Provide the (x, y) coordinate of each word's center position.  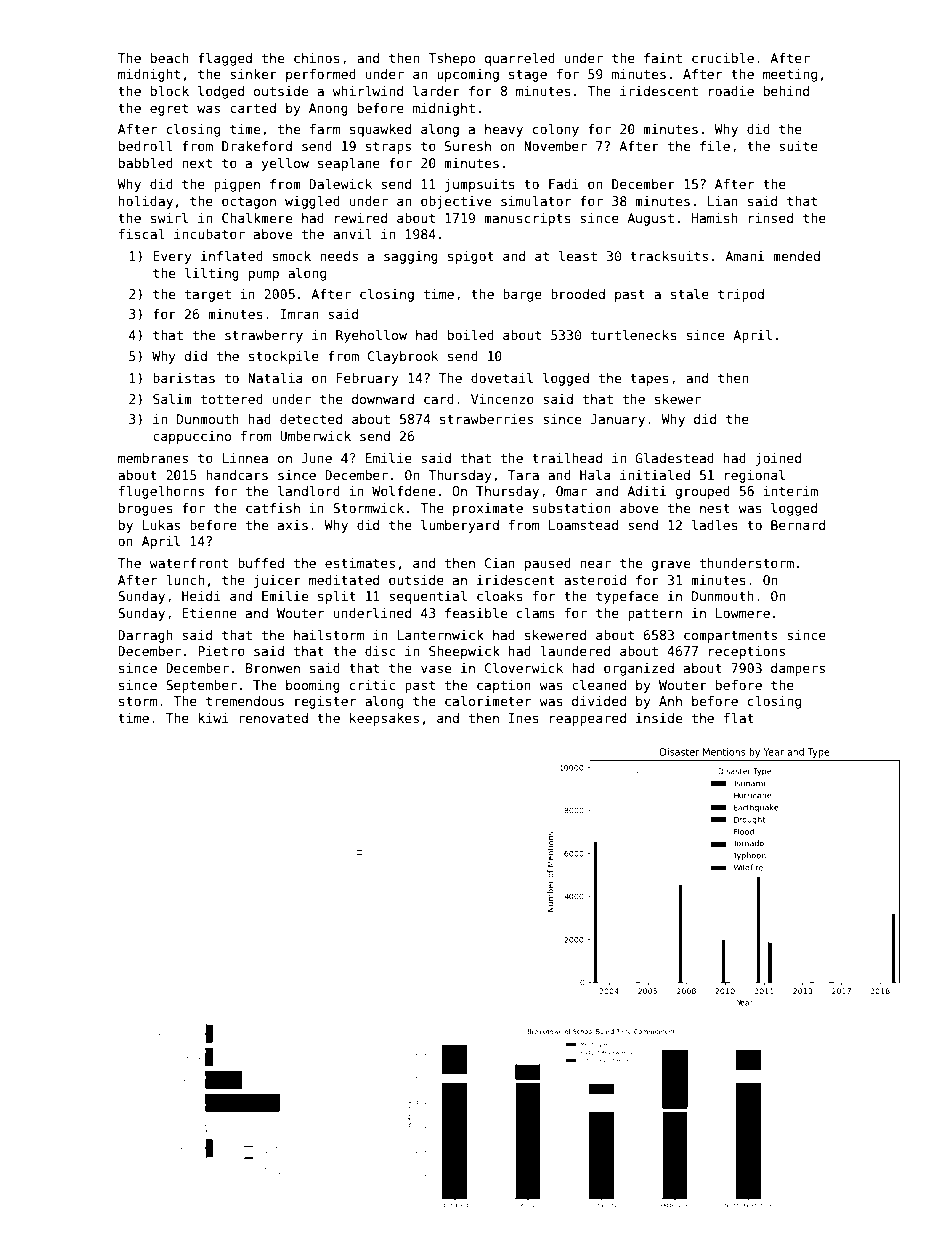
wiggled (312, 202)
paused (548, 564)
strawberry (264, 336)
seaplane (349, 164)
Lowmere (743, 613)
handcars (237, 475)
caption (504, 686)
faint (663, 58)
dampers (798, 669)
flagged (225, 59)
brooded (578, 294)
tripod (741, 295)
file (715, 146)
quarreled (520, 59)
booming (313, 686)
